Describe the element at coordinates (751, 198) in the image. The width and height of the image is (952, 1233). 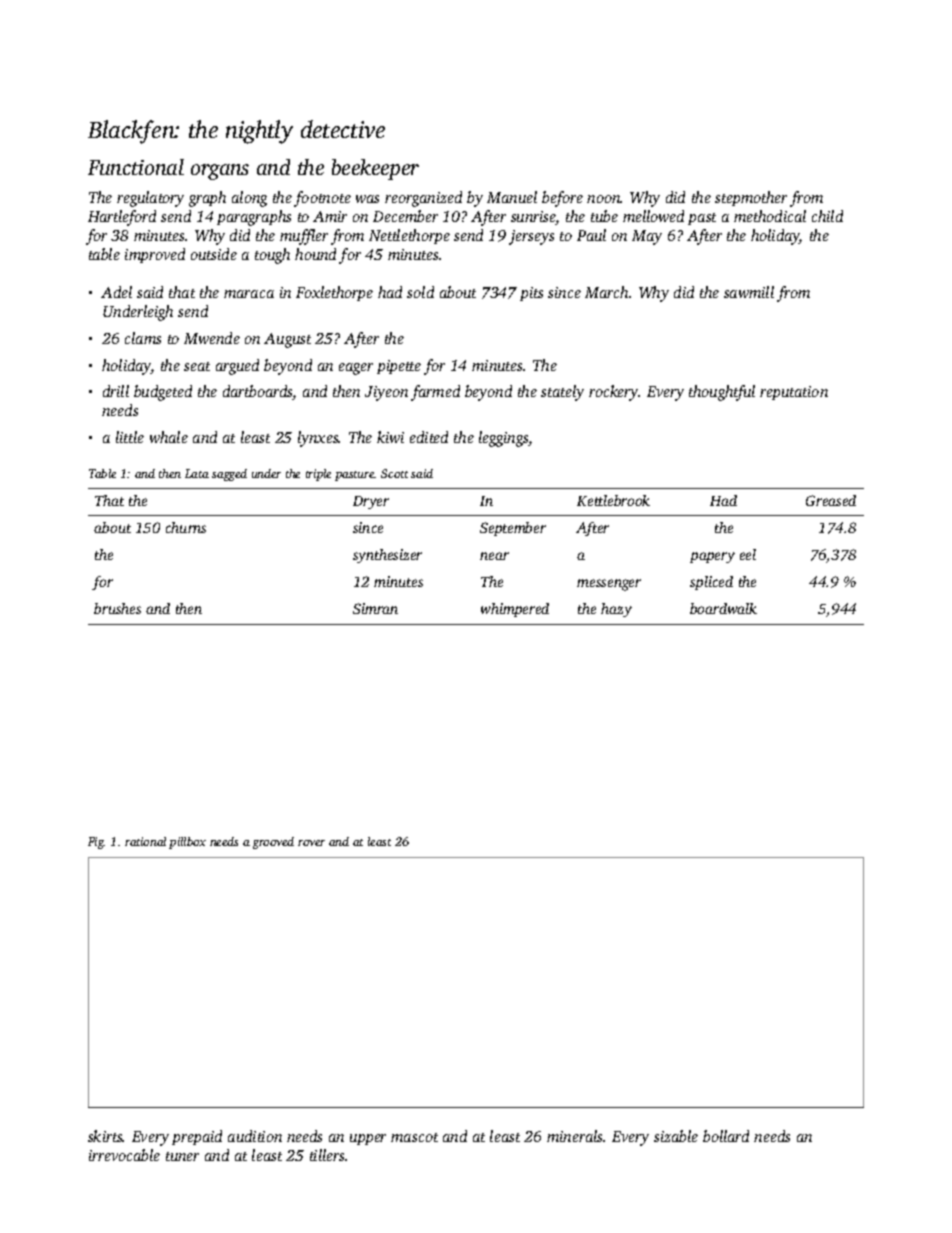
I see `stepmother` at that location.
